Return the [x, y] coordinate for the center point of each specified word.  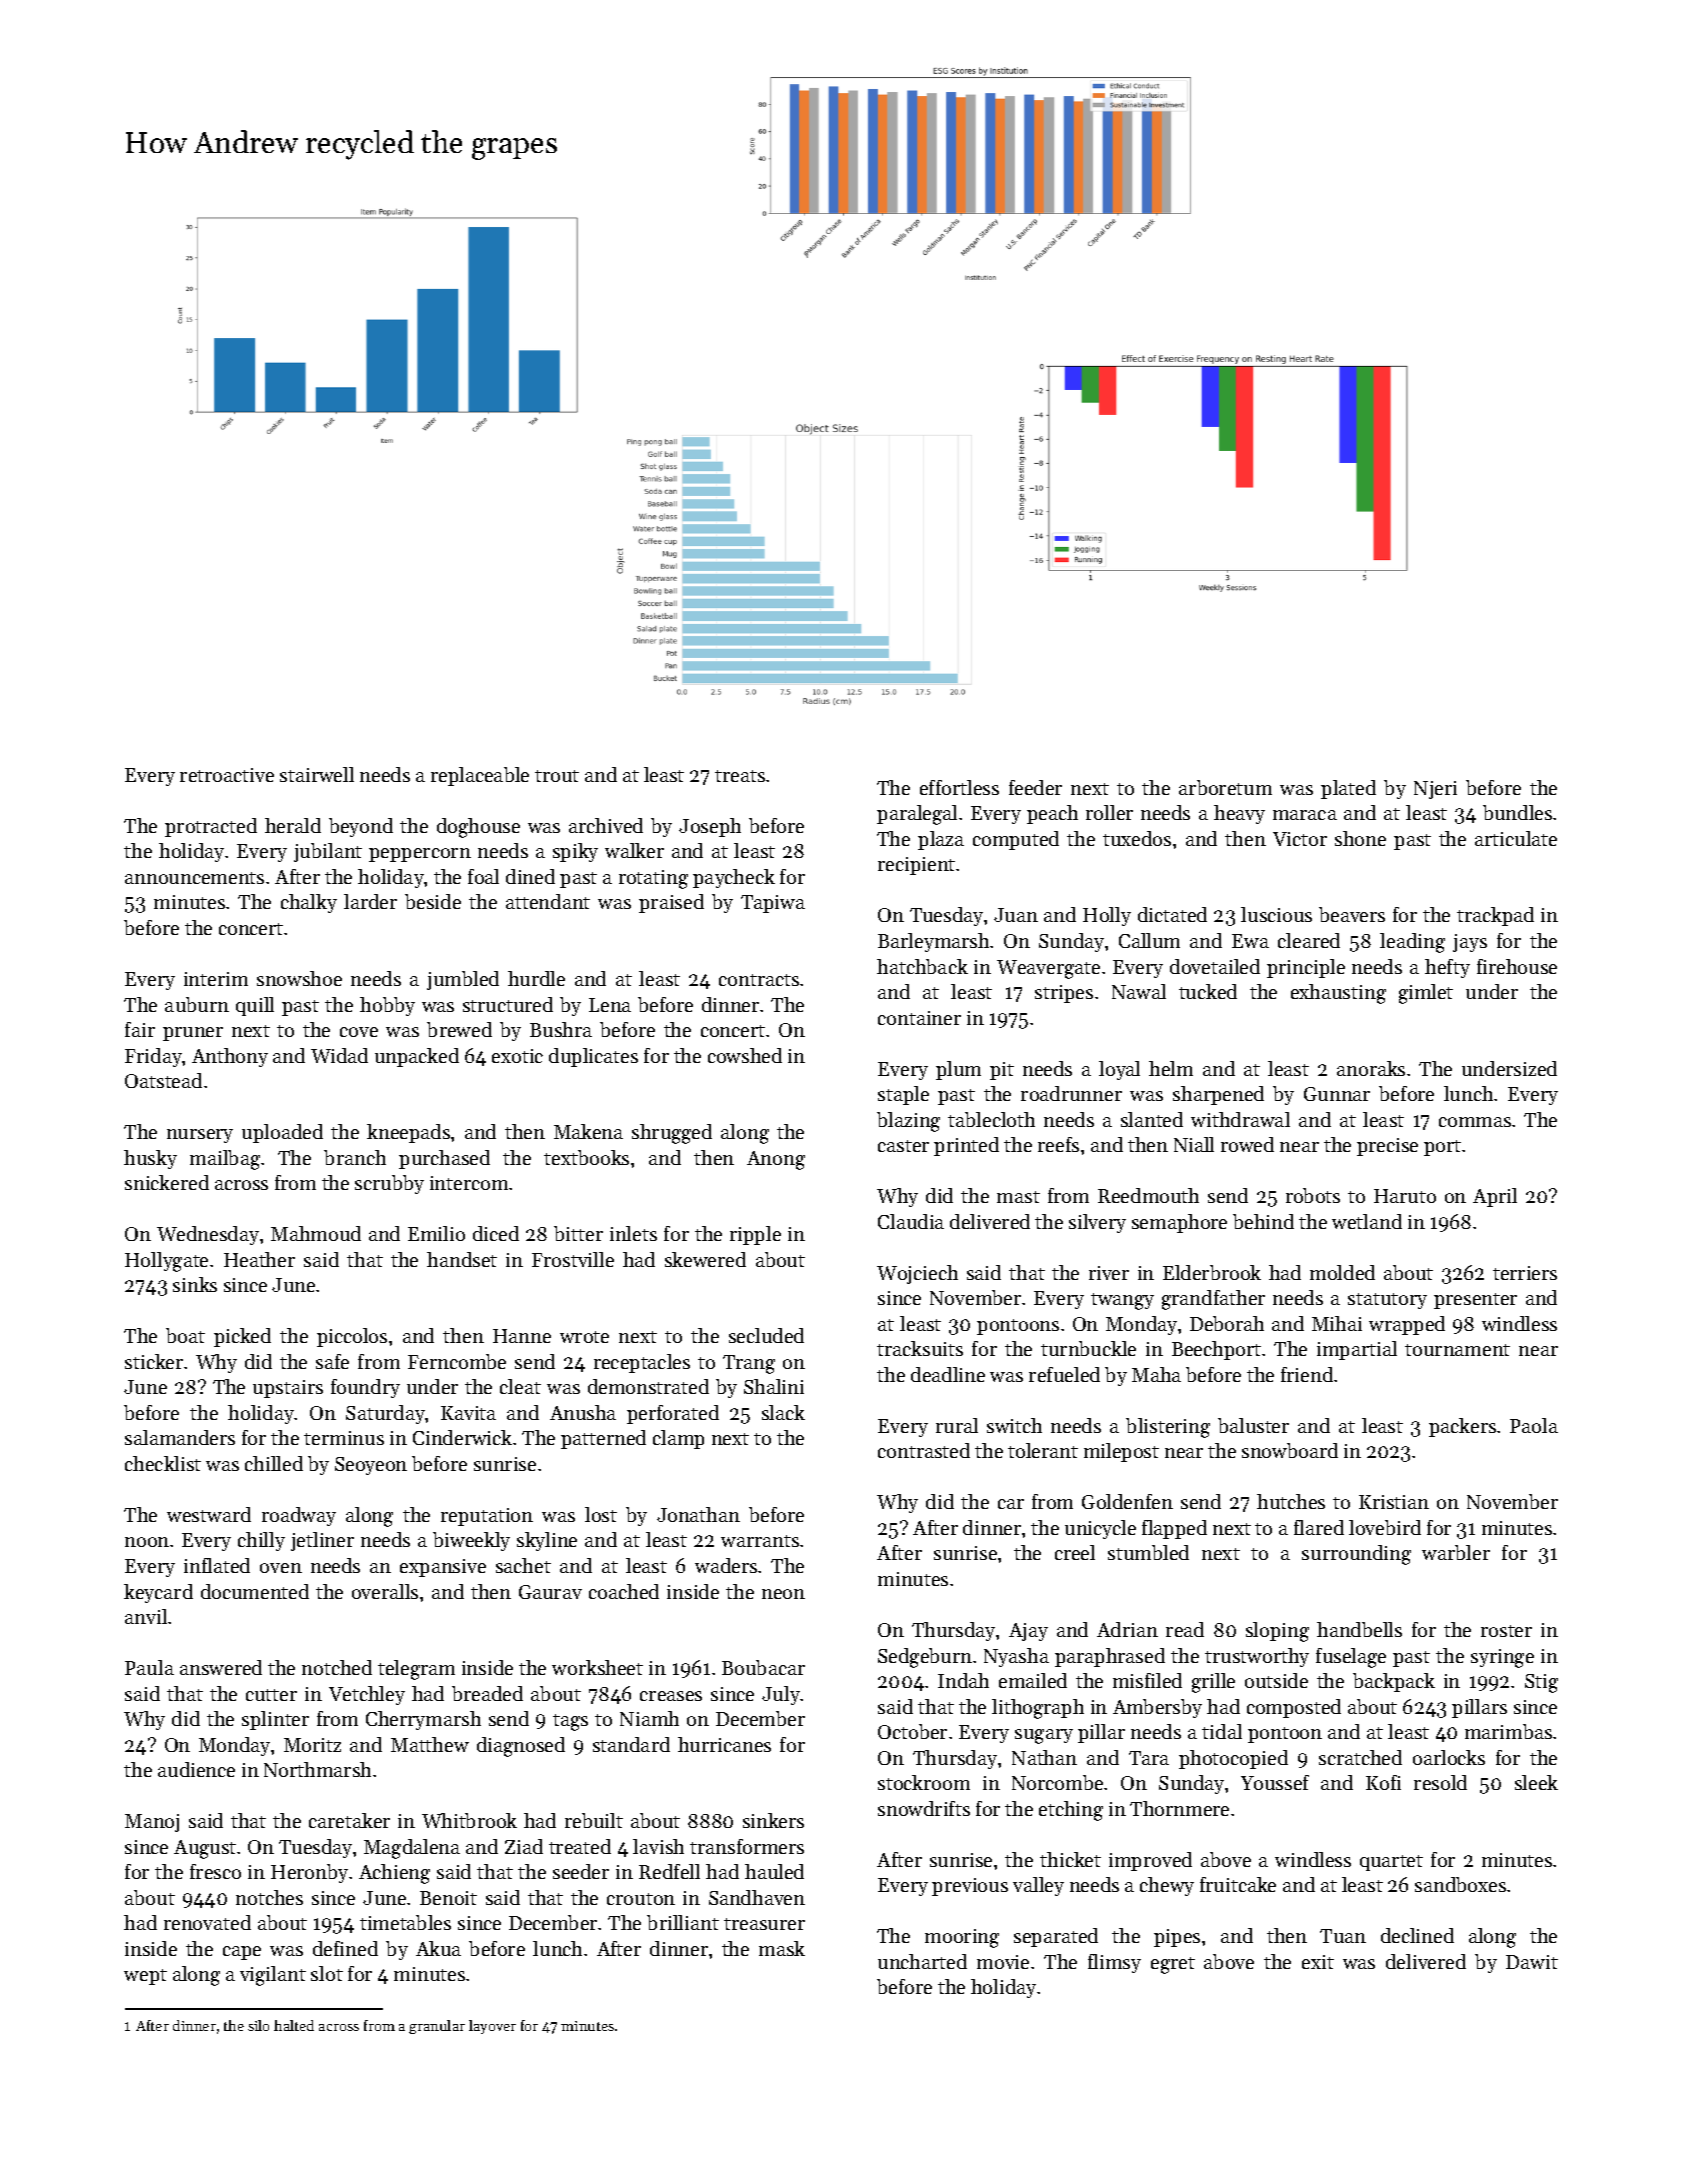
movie [1003, 1962]
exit [1318, 1962]
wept [145, 1977]
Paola [1534, 1425]
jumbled [463, 980]
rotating [653, 879]
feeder [1035, 787]
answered [221, 1667]
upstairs [288, 1389]
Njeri [1435, 790]
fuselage [1351, 1658]
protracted [211, 827]
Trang [749, 1364]
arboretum [1225, 787]
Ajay [1028, 1632]
